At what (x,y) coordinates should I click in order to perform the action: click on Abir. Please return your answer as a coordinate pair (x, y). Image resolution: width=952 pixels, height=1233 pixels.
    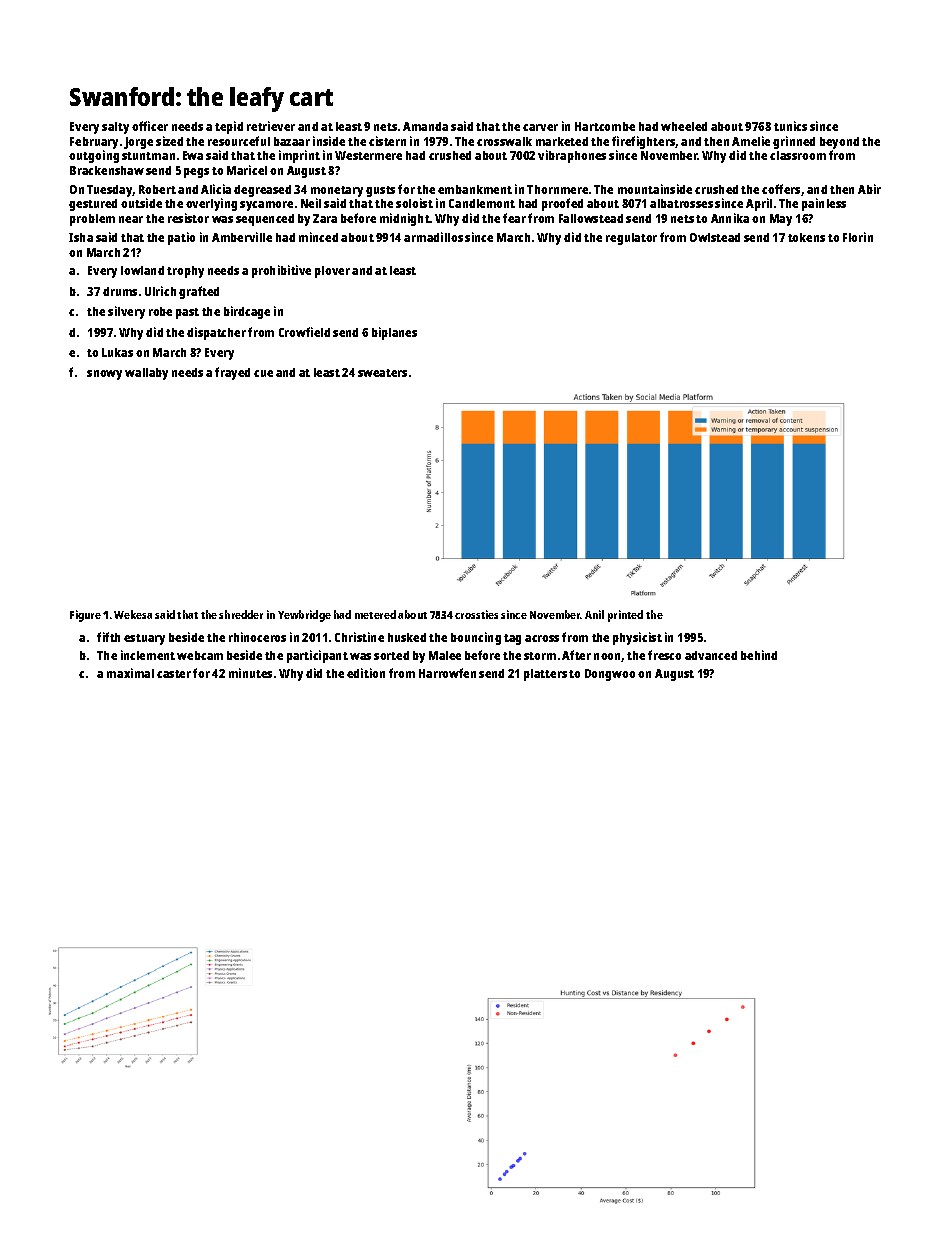
    Looking at the image, I should click on (869, 189).
